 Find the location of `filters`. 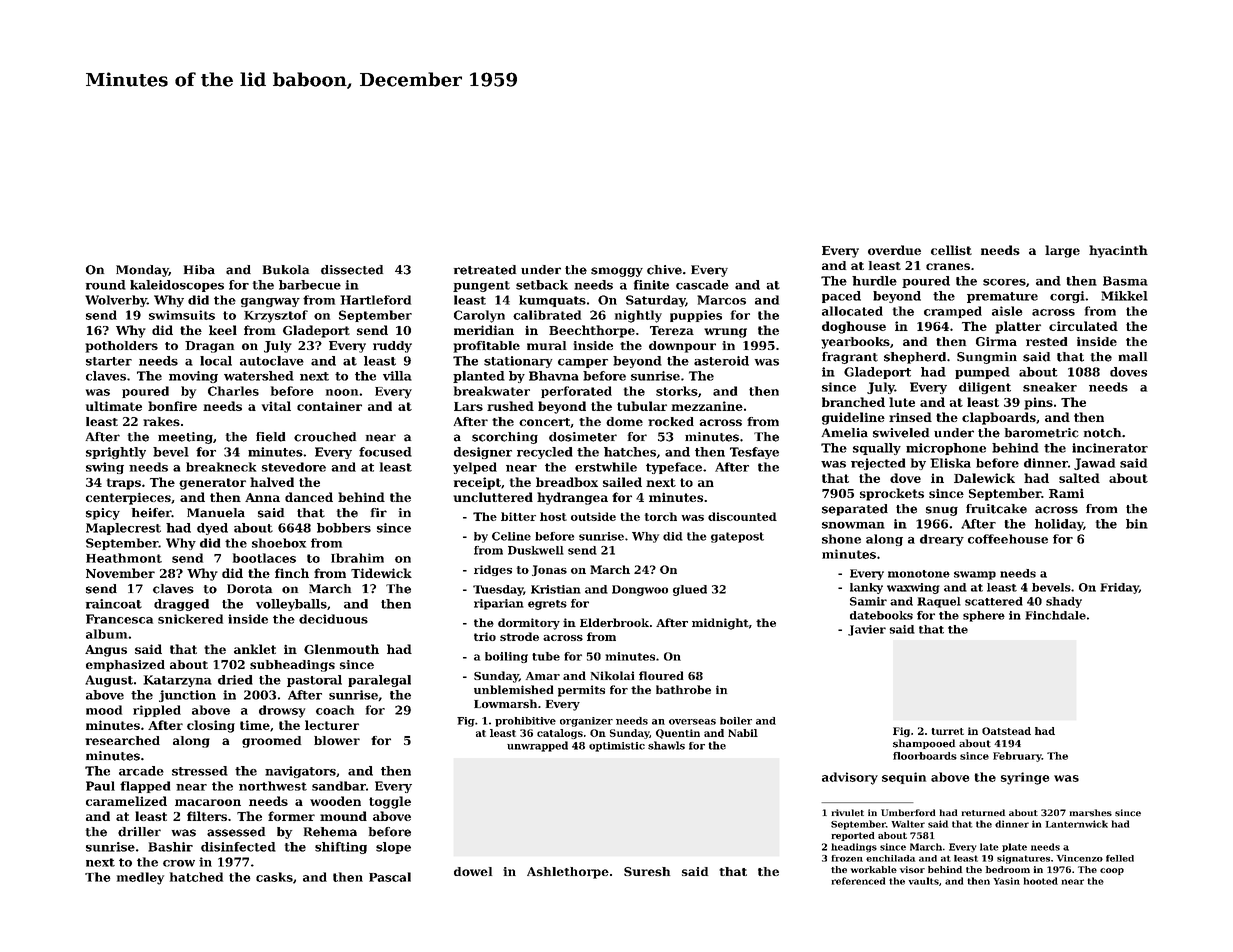

filters is located at coordinates (207, 816).
